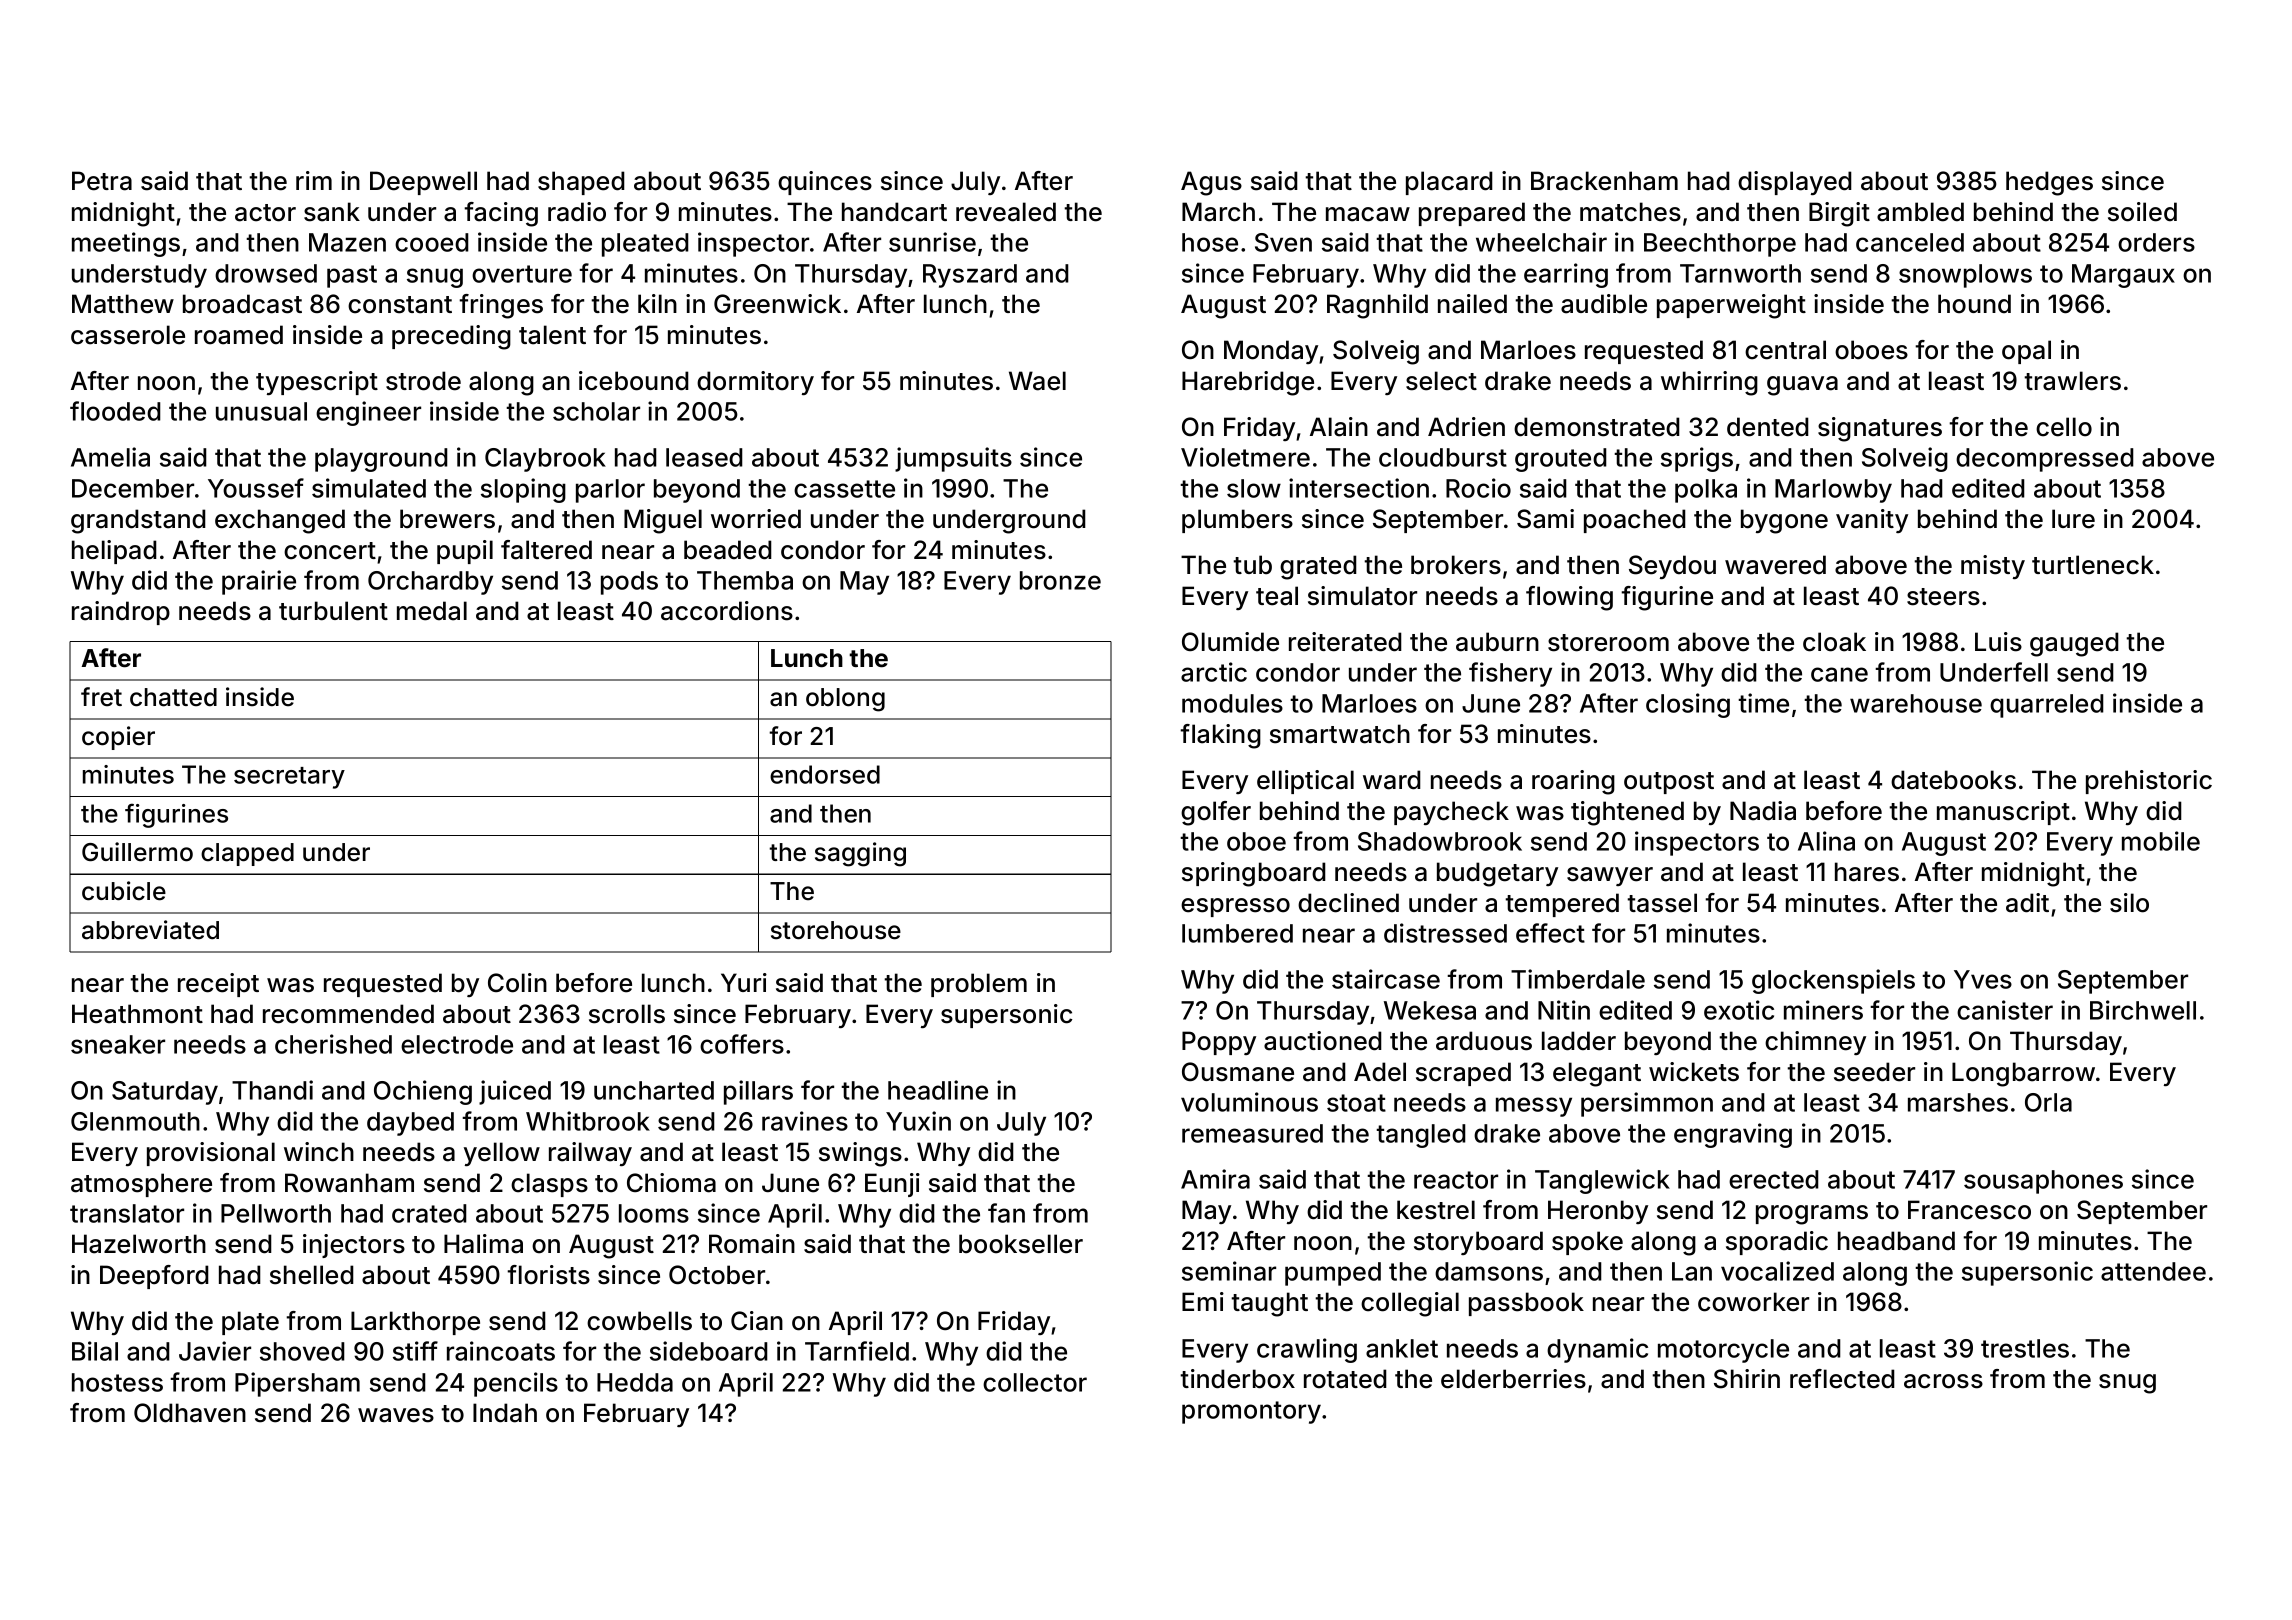 The image size is (2292, 1620). Describe the element at coordinates (1359, 488) in the document. I see `intersection` at that location.
